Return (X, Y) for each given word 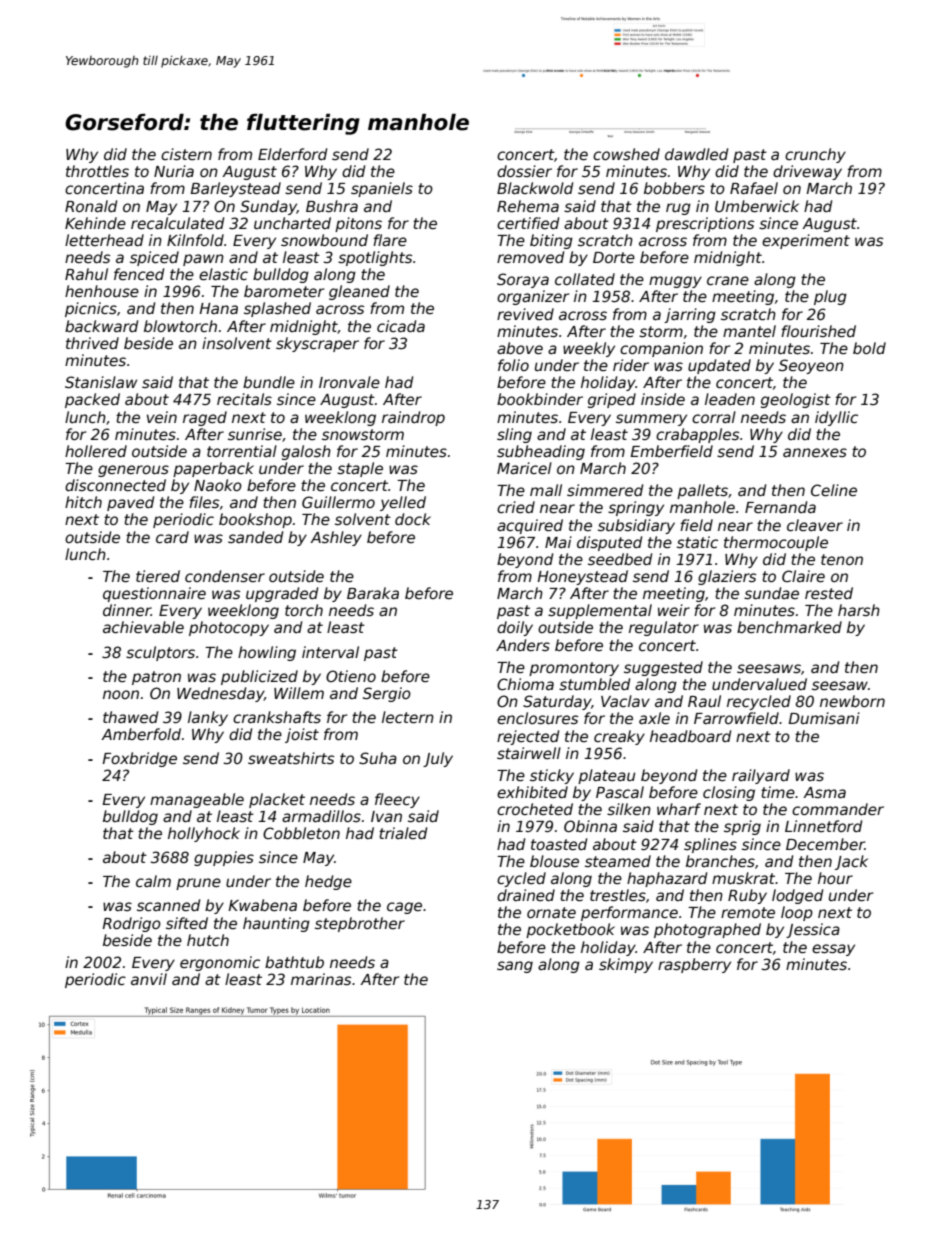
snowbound (324, 240)
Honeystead (582, 577)
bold (869, 348)
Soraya (523, 280)
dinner (127, 610)
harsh (859, 610)
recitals (244, 399)
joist (302, 735)
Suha (378, 758)
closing (729, 793)
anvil (149, 979)
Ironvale (349, 382)
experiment (806, 241)
